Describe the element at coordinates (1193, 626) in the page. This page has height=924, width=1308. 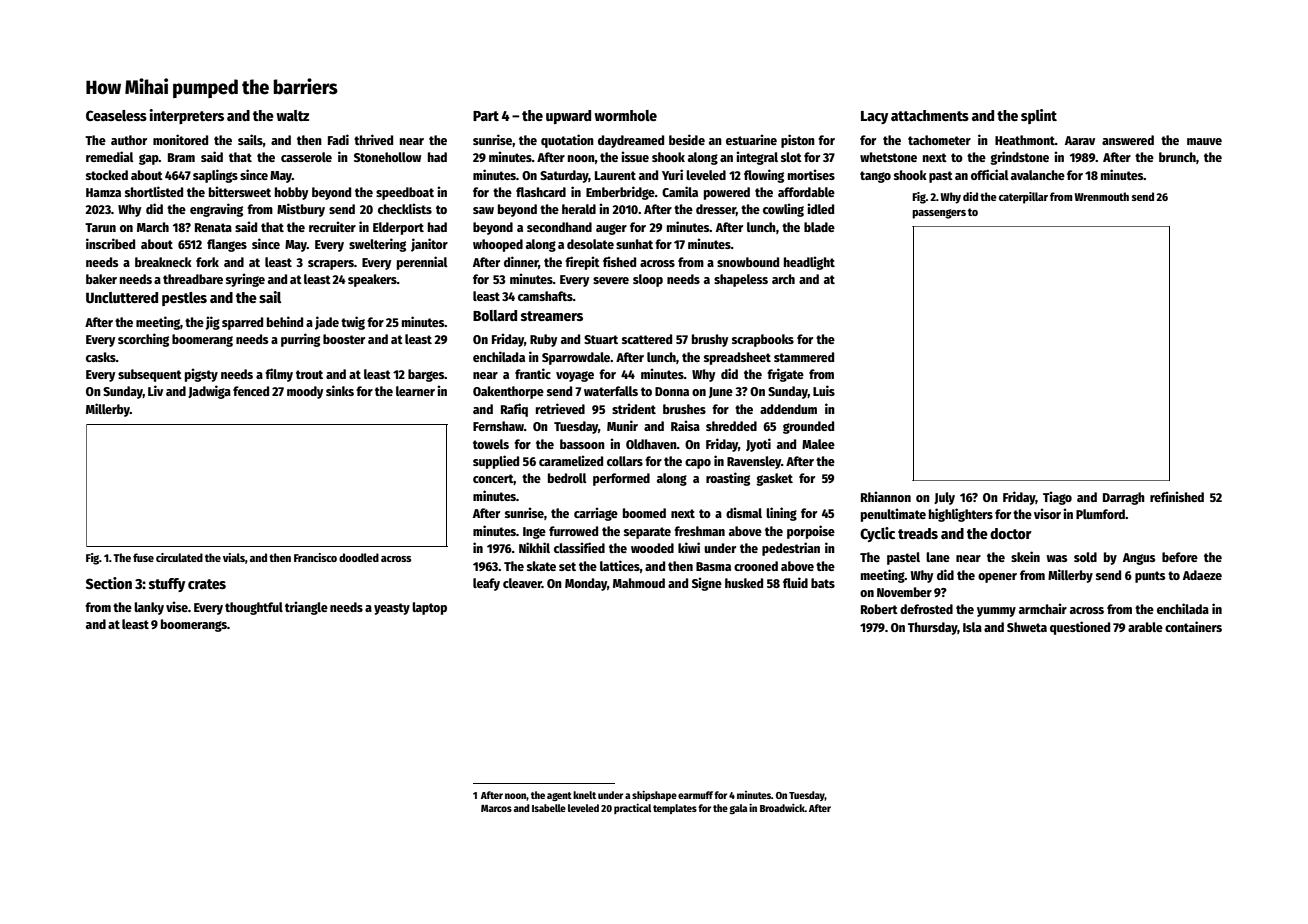
I see `containers` at that location.
